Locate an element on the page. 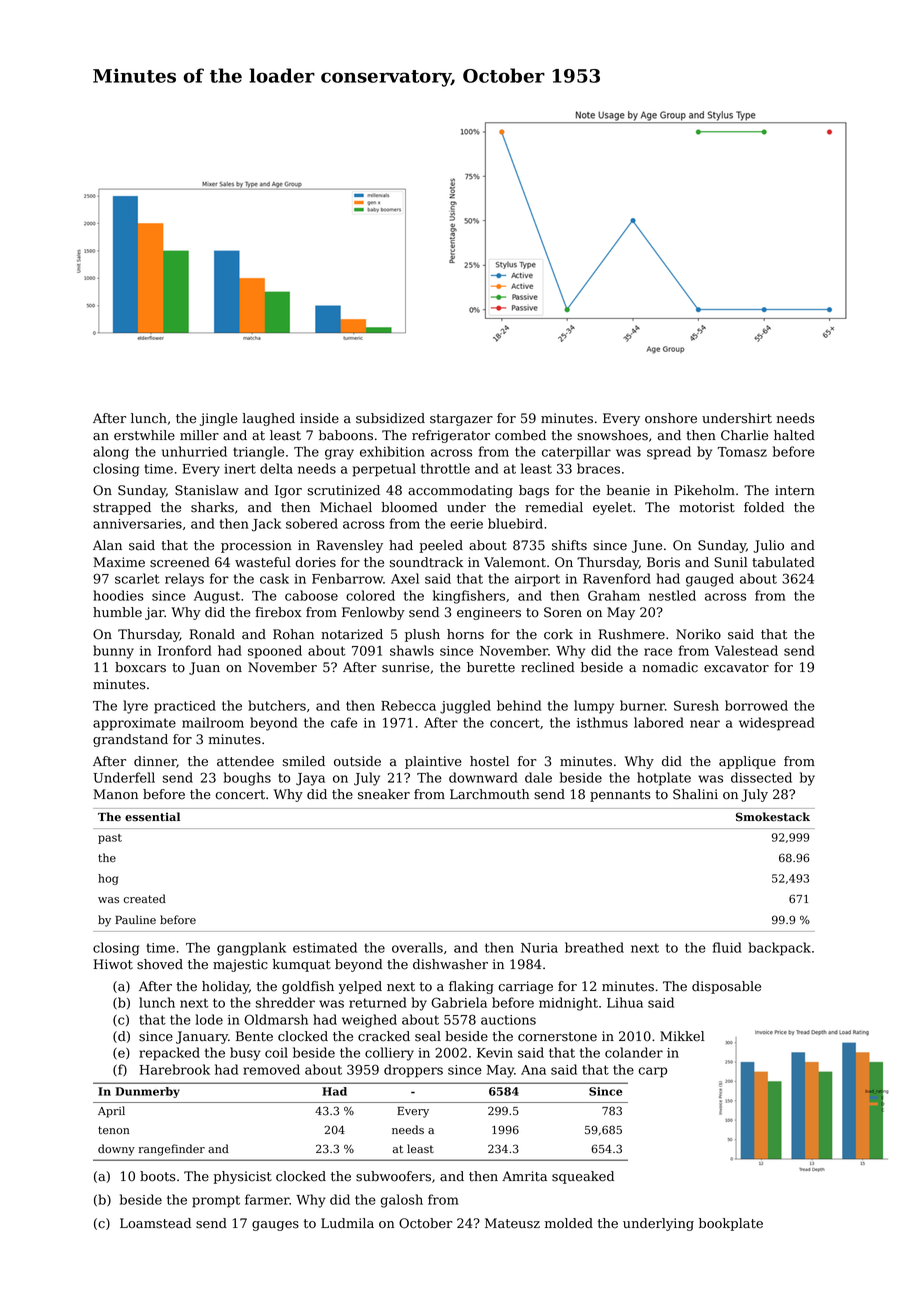 This image has width=908, height=1316. onshore is located at coordinates (671, 418).
